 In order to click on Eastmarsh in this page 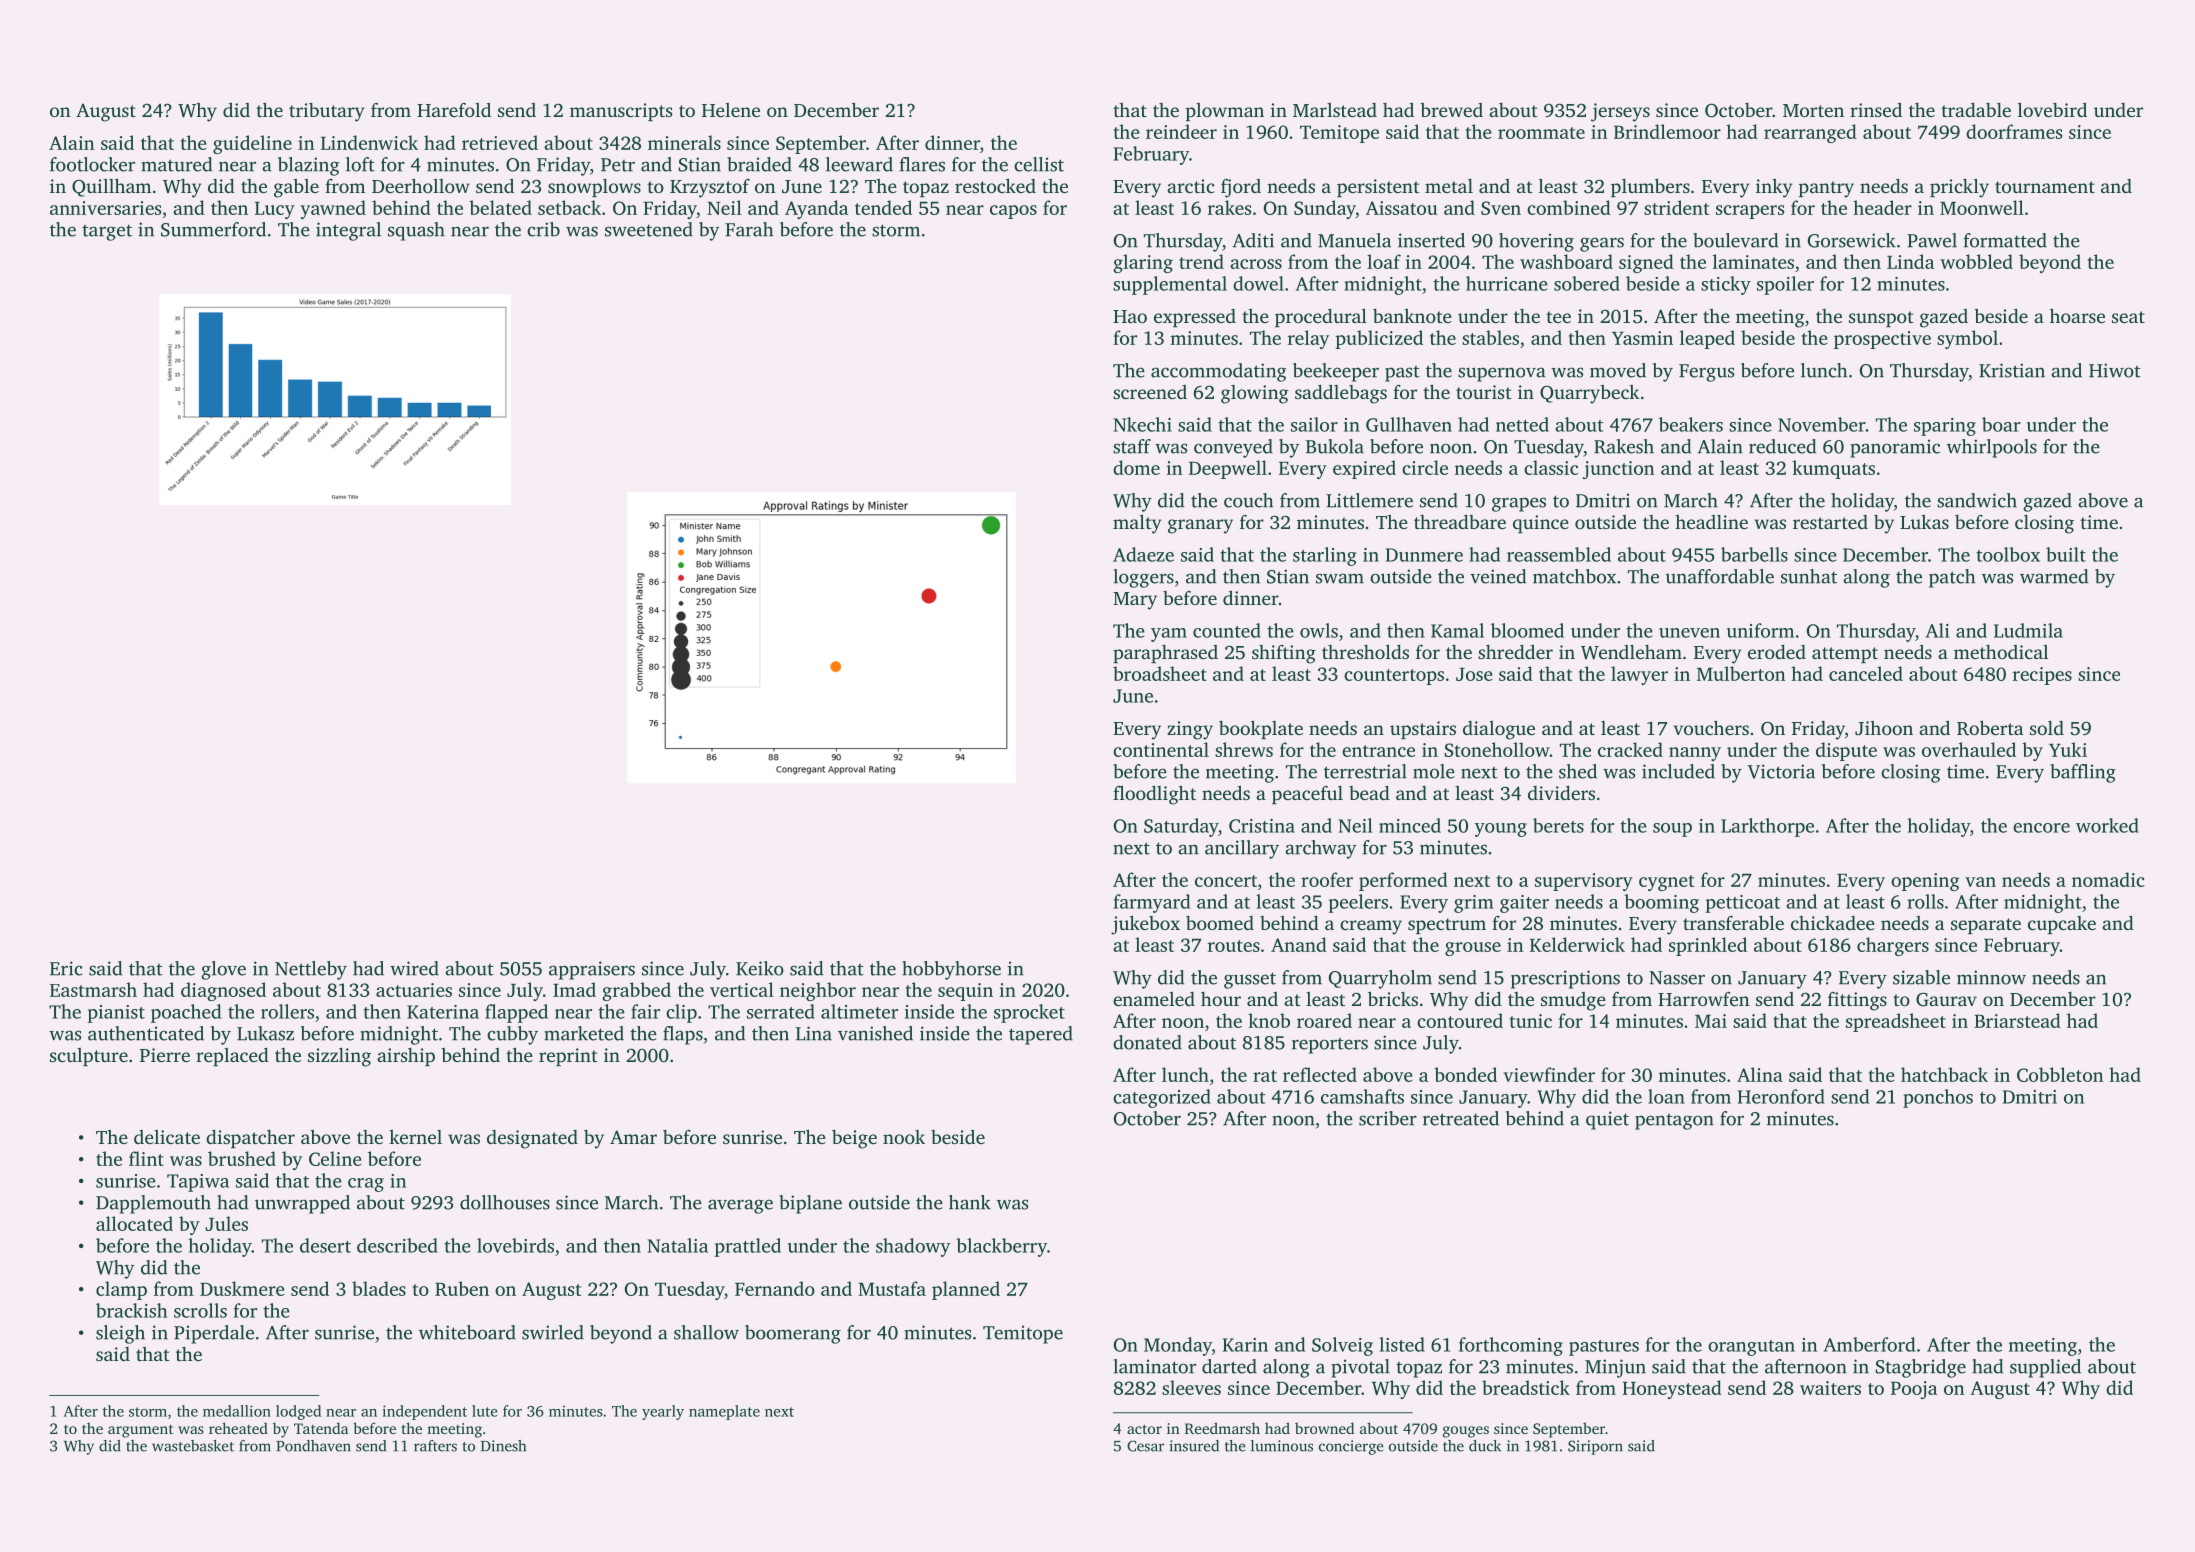, I will do `click(93, 989)`.
